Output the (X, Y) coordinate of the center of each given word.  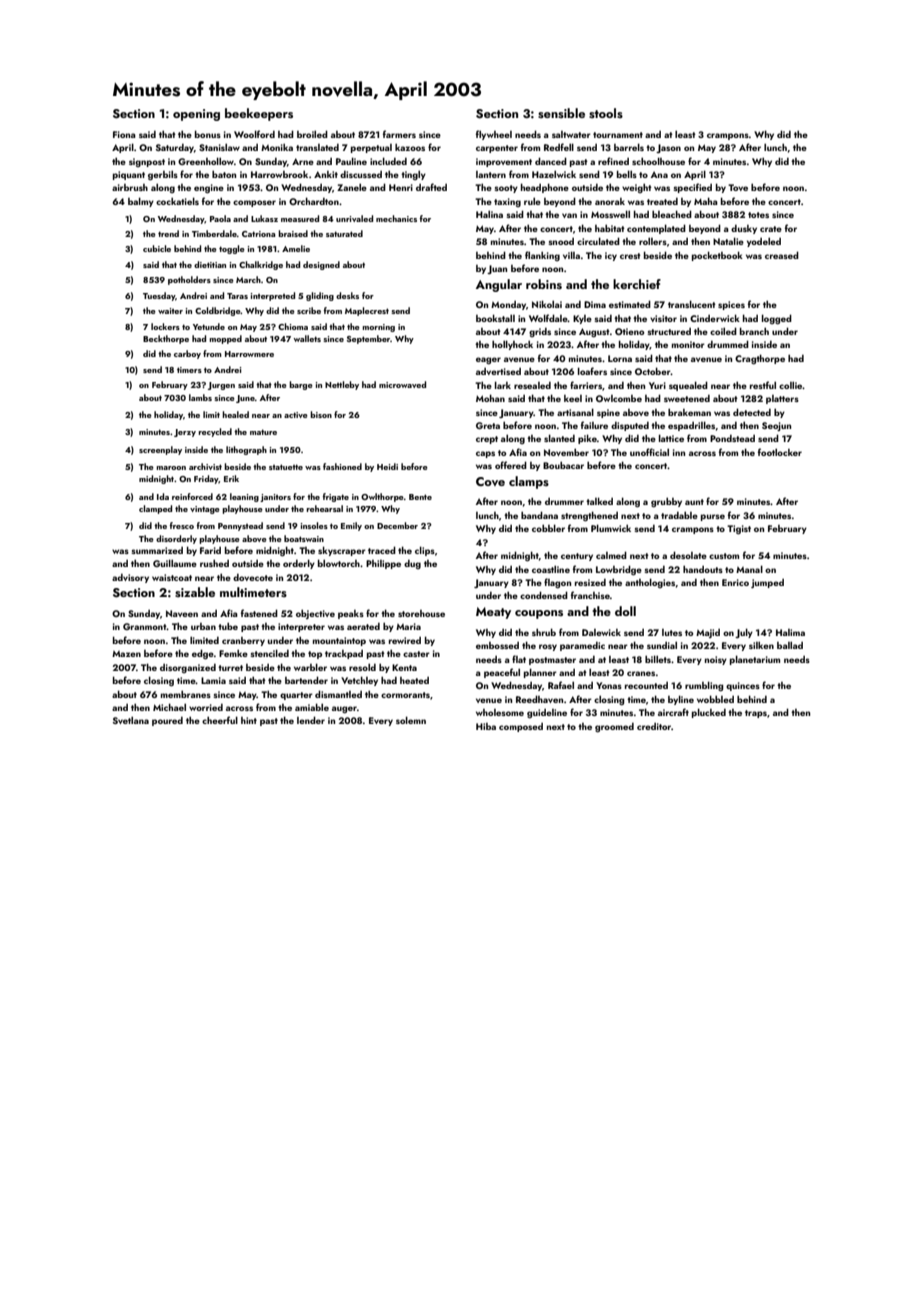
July (744, 633)
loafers (592, 371)
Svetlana (131, 720)
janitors (275, 498)
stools (606, 113)
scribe (309, 310)
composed (521, 727)
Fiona (124, 134)
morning (378, 328)
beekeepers (259, 114)
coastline (551, 569)
